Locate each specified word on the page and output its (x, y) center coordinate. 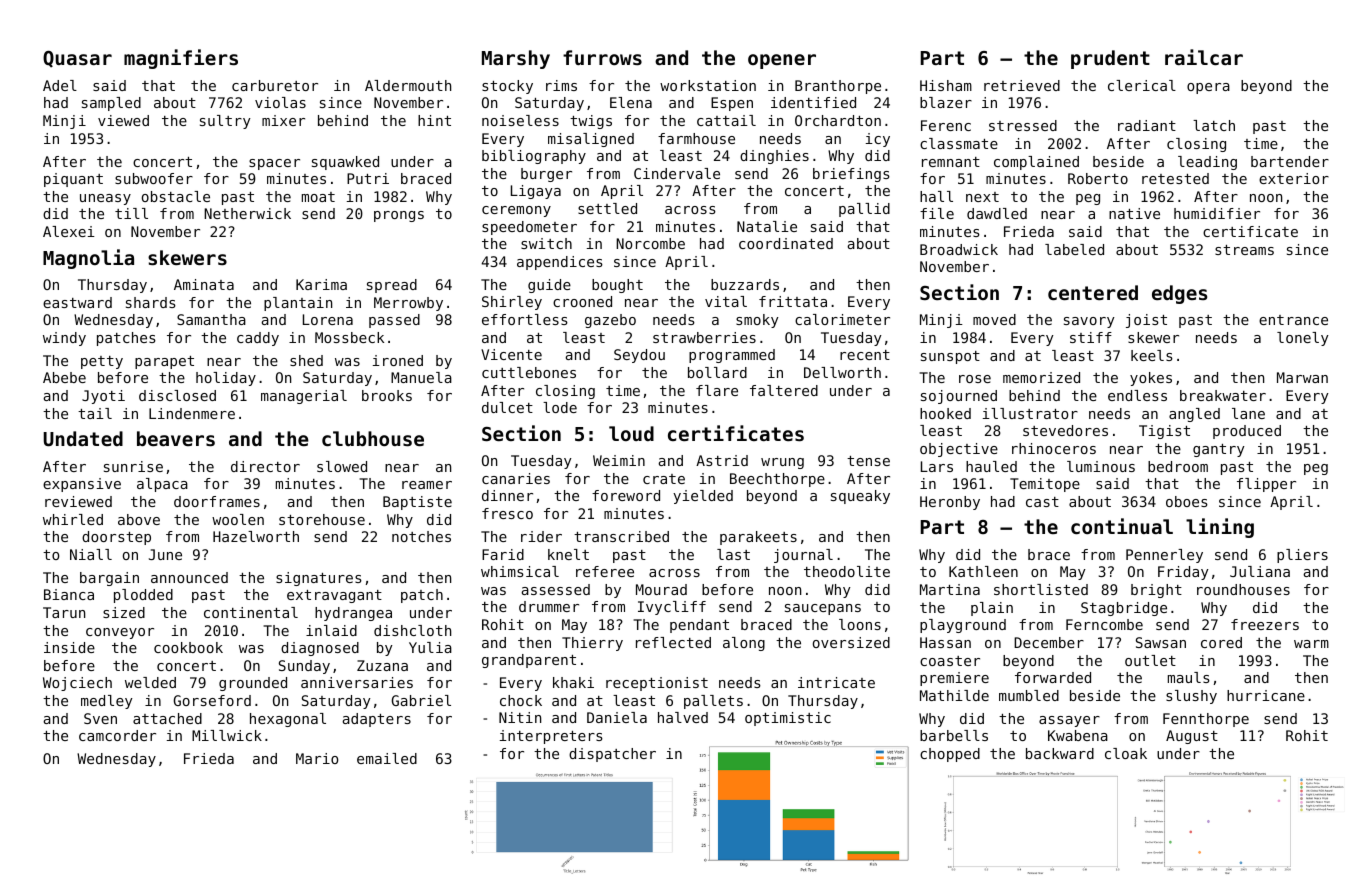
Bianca (69, 594)
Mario (317, 758)
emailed (387, 758)
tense (868, 461)
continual (1122, 526)
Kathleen (983, 571)
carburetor (275, 85)
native (1134, 213)
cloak (1126, 753)
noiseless (520, 120)
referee (605, 571)
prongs (399, 216)
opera (1208, 88)
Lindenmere (192, 413)
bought (617, 286)
